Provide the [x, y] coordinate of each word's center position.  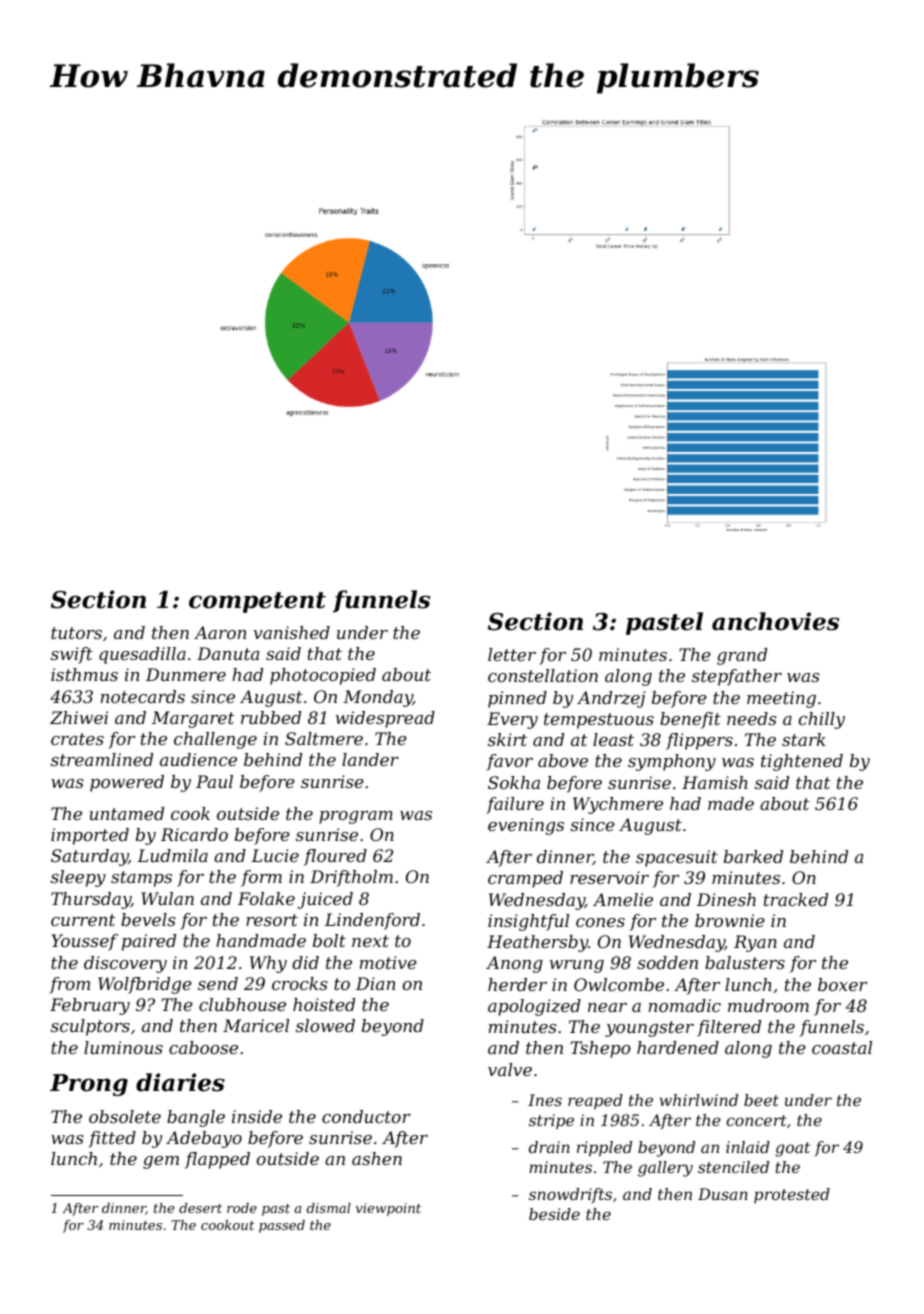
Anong [514, 964]
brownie [730, 920]
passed [282, 1226]
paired [149, 942]
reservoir [609, 877]
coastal [842, 1047]
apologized [534, 1007]
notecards [143, 696]
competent [257, 602]
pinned [517, 699]
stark [804, 739]
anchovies [775, 621]
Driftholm [351, 878]
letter [512, 654]
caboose [203, 1047]
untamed [127, 813]
